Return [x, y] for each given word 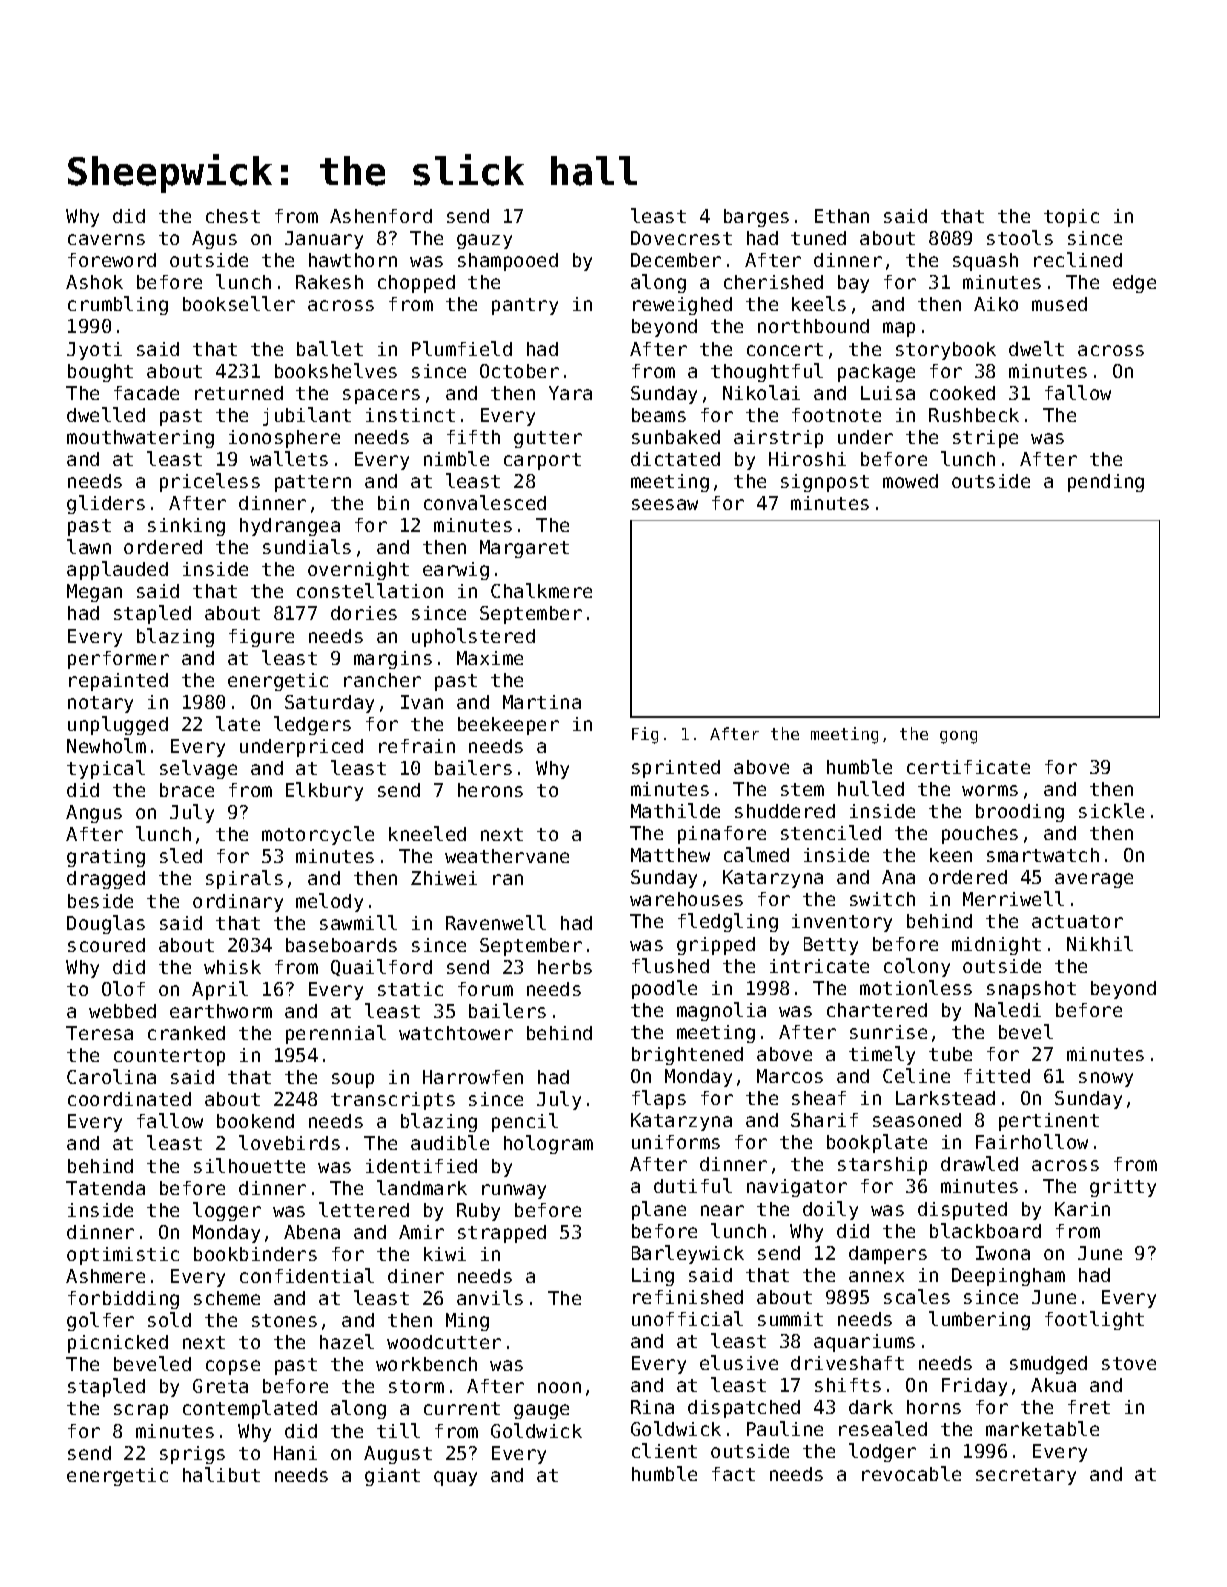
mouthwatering [140, 439]
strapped [502, 1234]
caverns [106, 239]
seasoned [917, 1120]
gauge [541, 1411]
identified [421, 1166]
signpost [825, 483]
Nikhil [1100, 943]
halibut [221, 1474]
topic [1071, 218]
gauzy [484, 241]
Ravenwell [496, 922]
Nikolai [761, 392]
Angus [94, 814]
